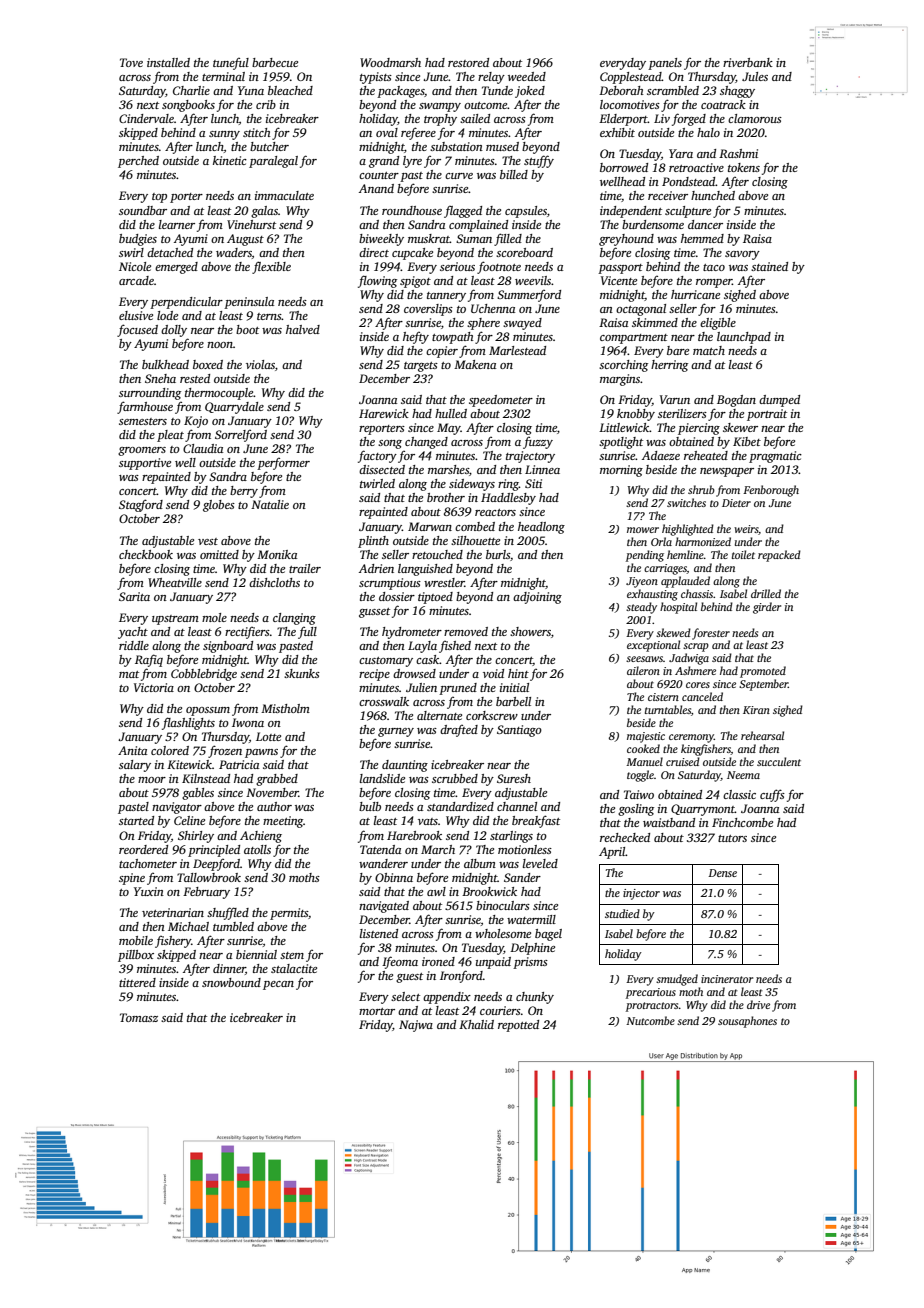 The width and height of the page is (924, 1308). What do you see at coordinates (767, 608) in the page?
I see `girder` at bounding box center [767, 608].
